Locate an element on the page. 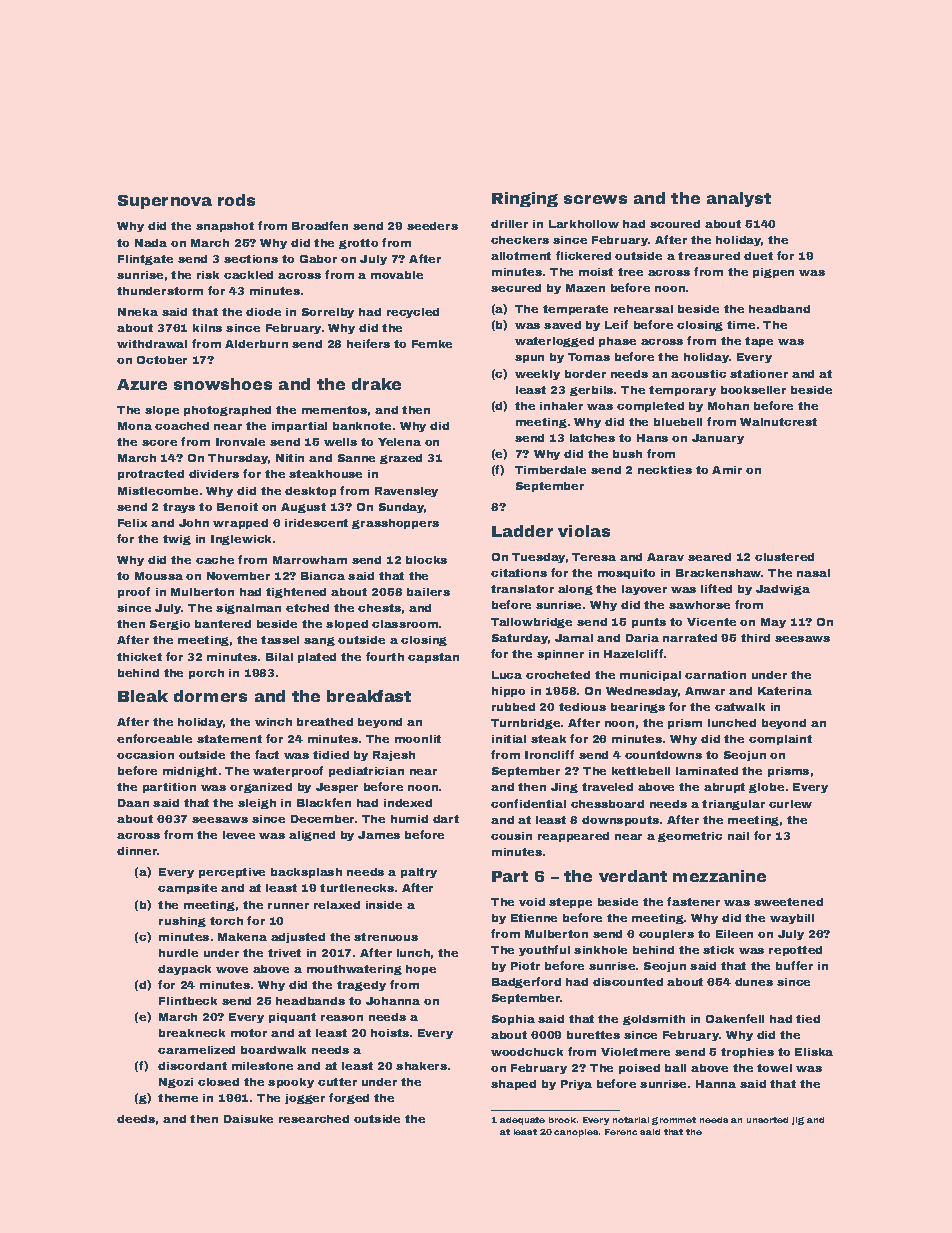 The width and height of the page is (952, 1233). Timberdale is located at coordinates (550, 470).
